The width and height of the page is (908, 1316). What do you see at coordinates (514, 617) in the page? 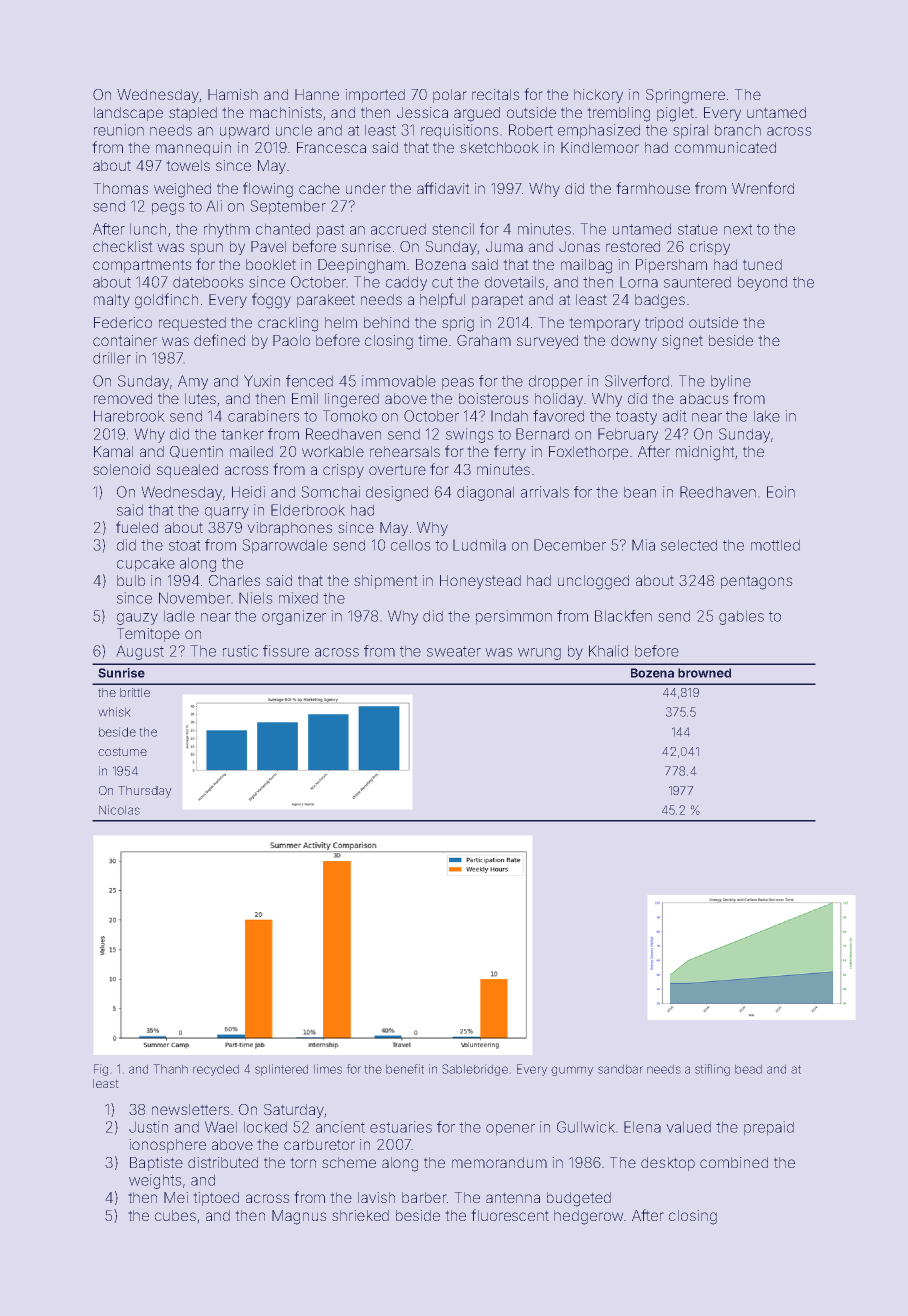
I see `persimmon` at bounding box center [514, 617].
